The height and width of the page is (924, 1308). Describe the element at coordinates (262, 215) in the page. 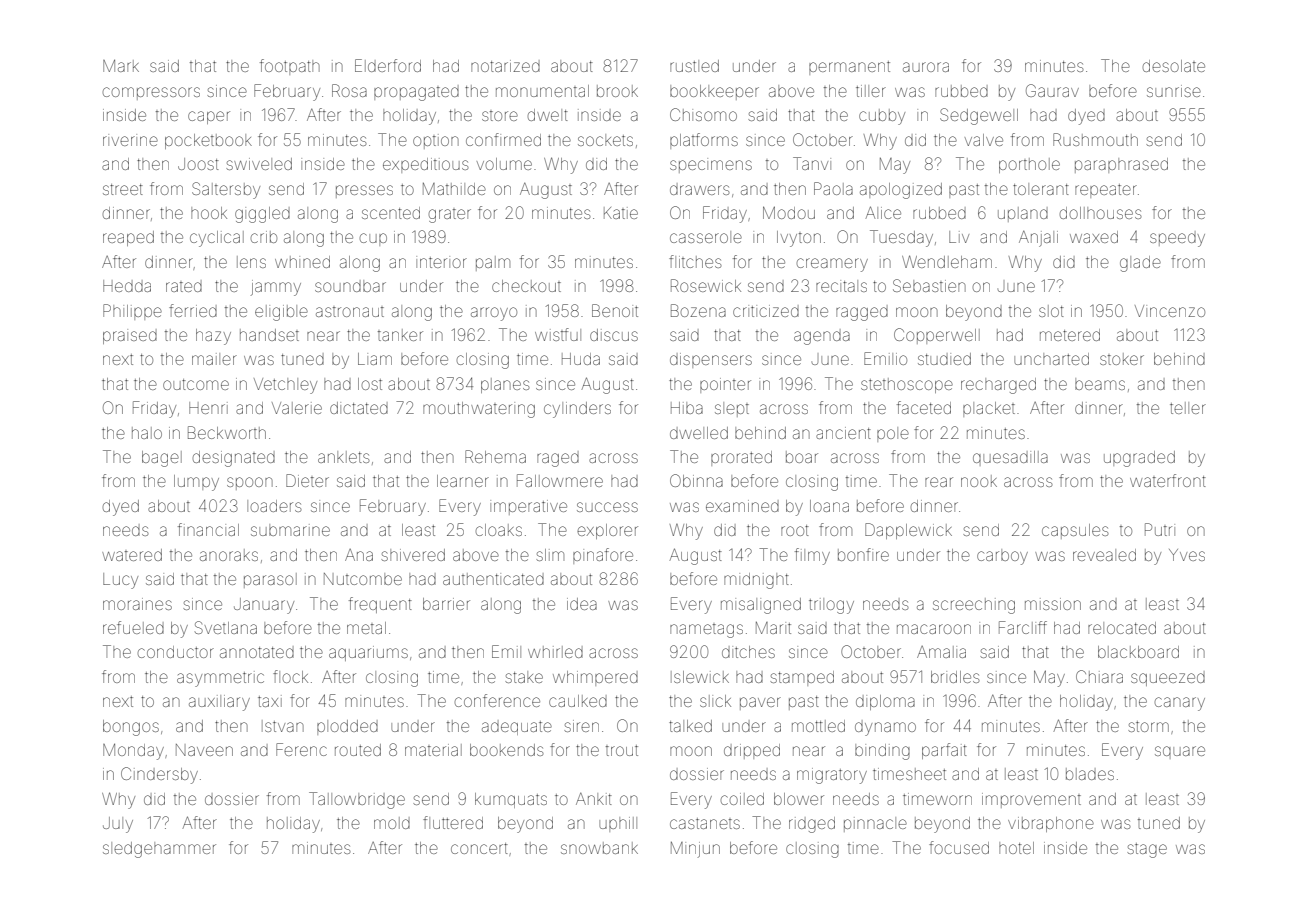

I see `giggled` at that location.
